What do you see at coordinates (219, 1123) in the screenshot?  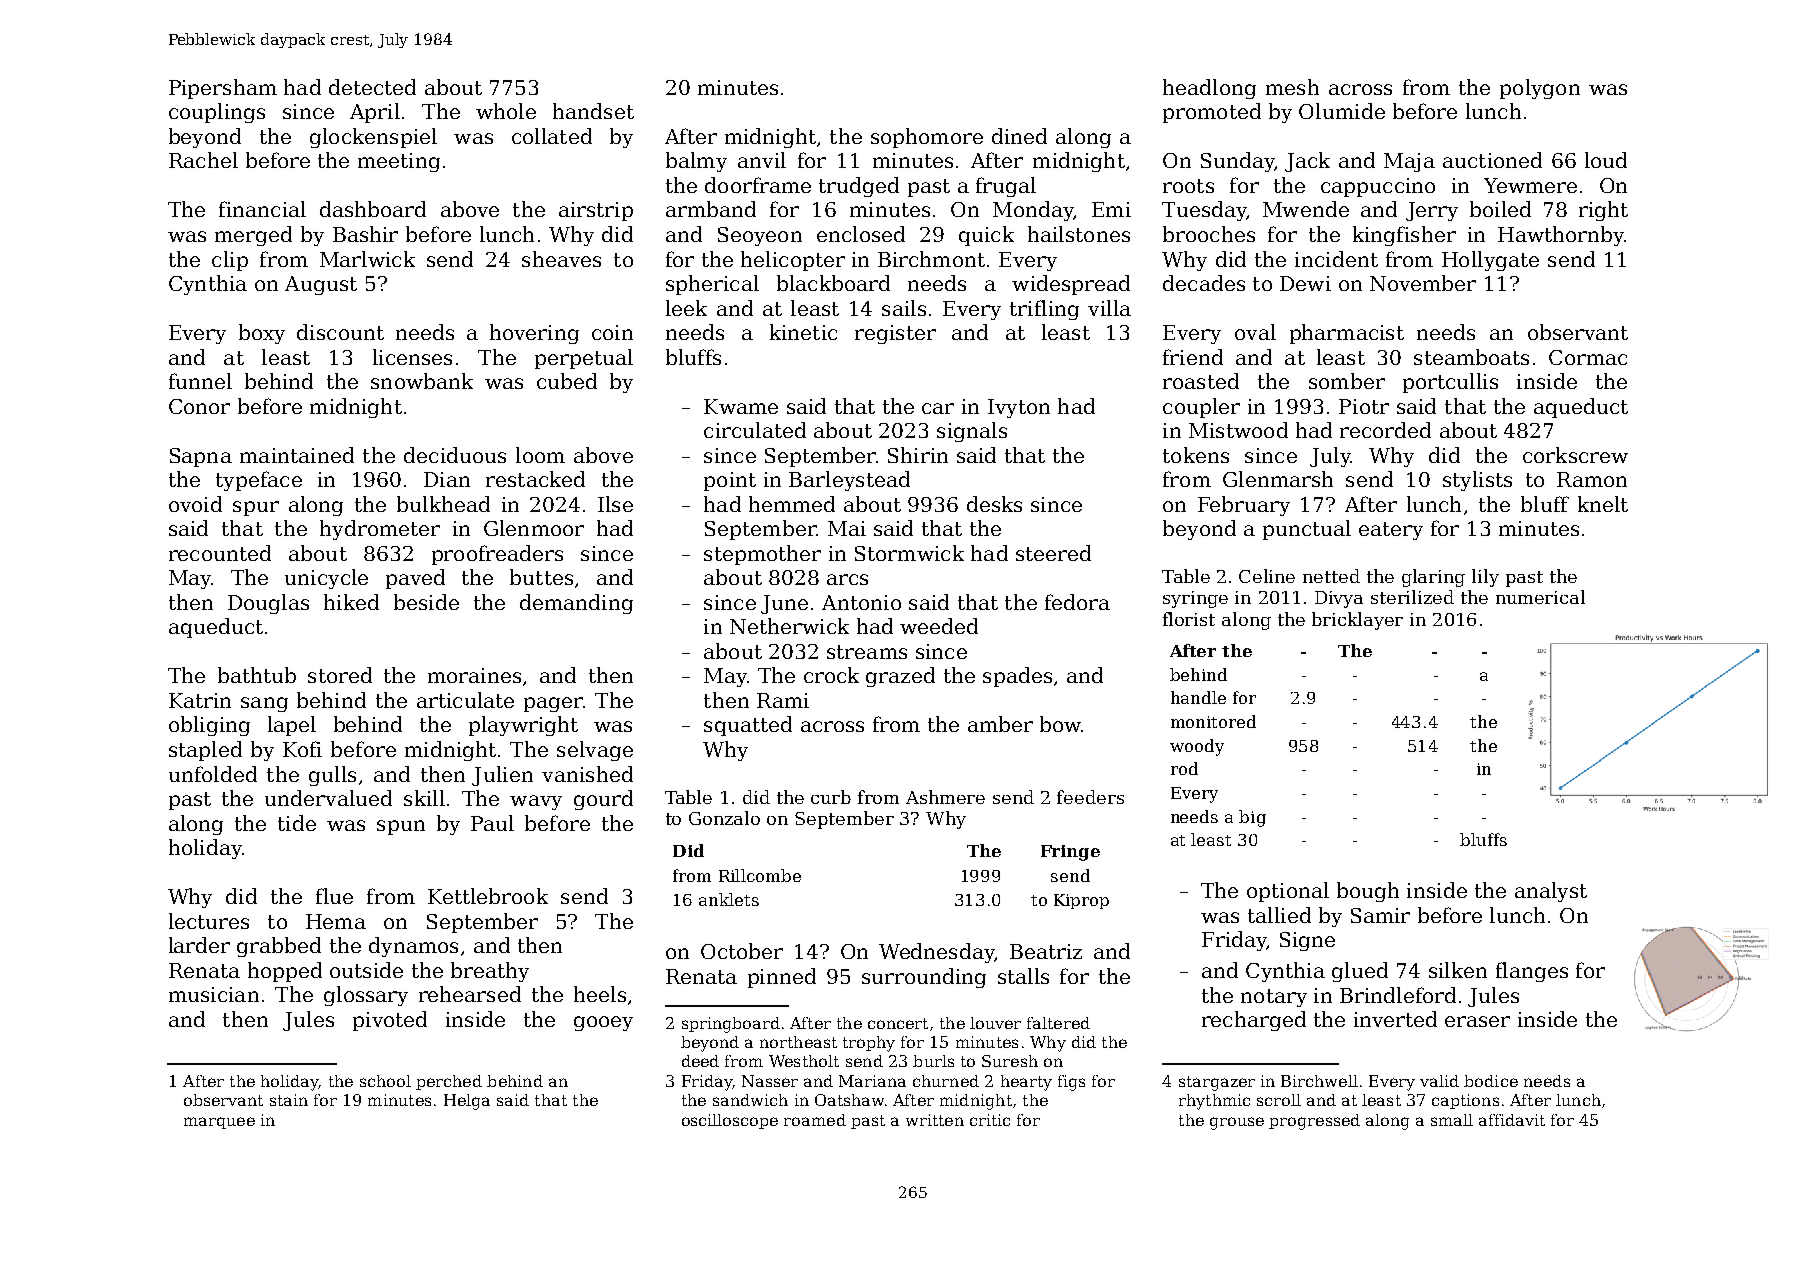 I see `marquee` at bounding box center [219, 1123].
